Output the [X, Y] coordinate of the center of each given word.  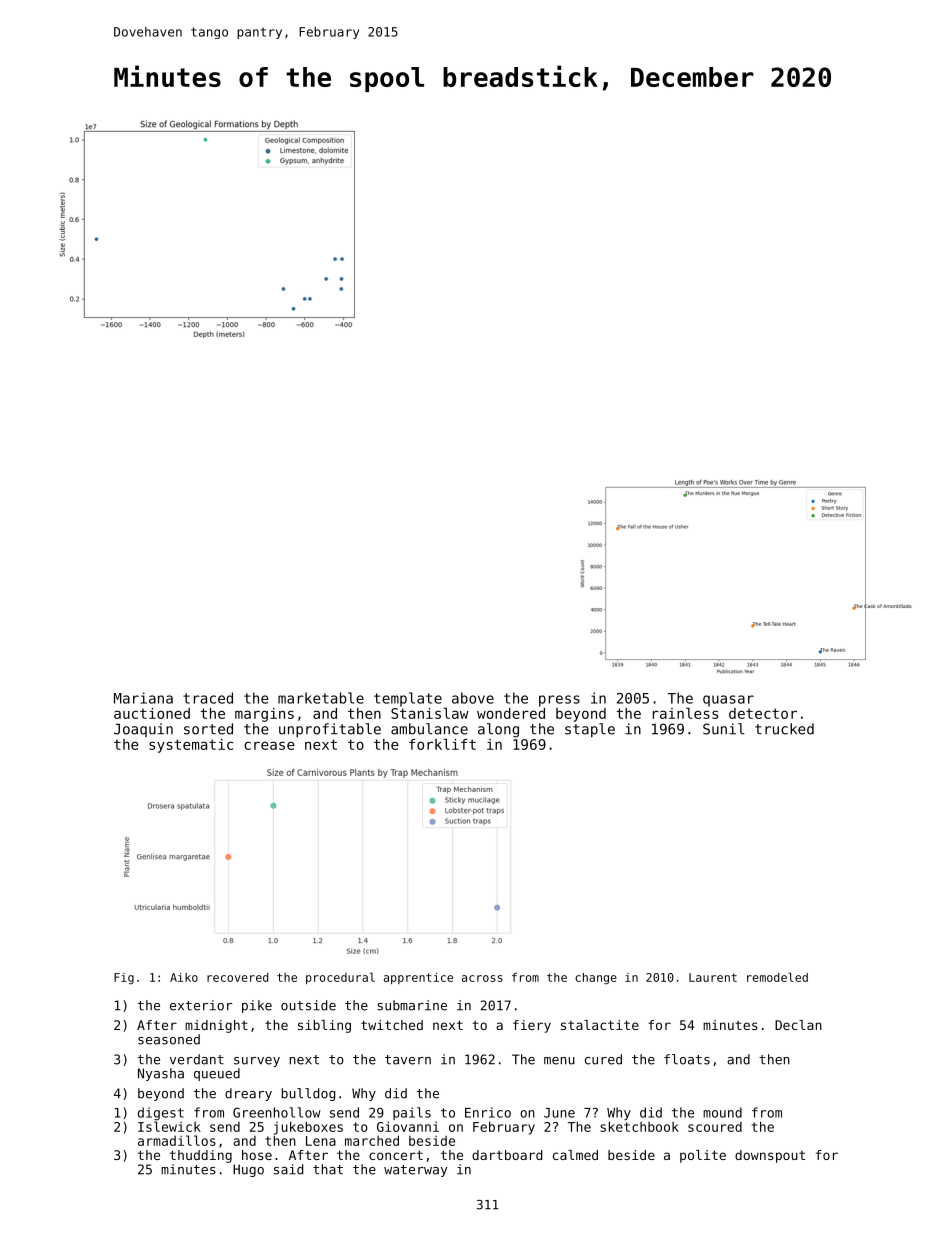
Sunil [723, 729]
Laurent [713, 977]
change [596, 978]
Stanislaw [430, 713]
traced [208, 698]
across [482, 978]
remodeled [777, 977]
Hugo [248, 1170]
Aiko [184, 977]
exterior [201, 1005]
